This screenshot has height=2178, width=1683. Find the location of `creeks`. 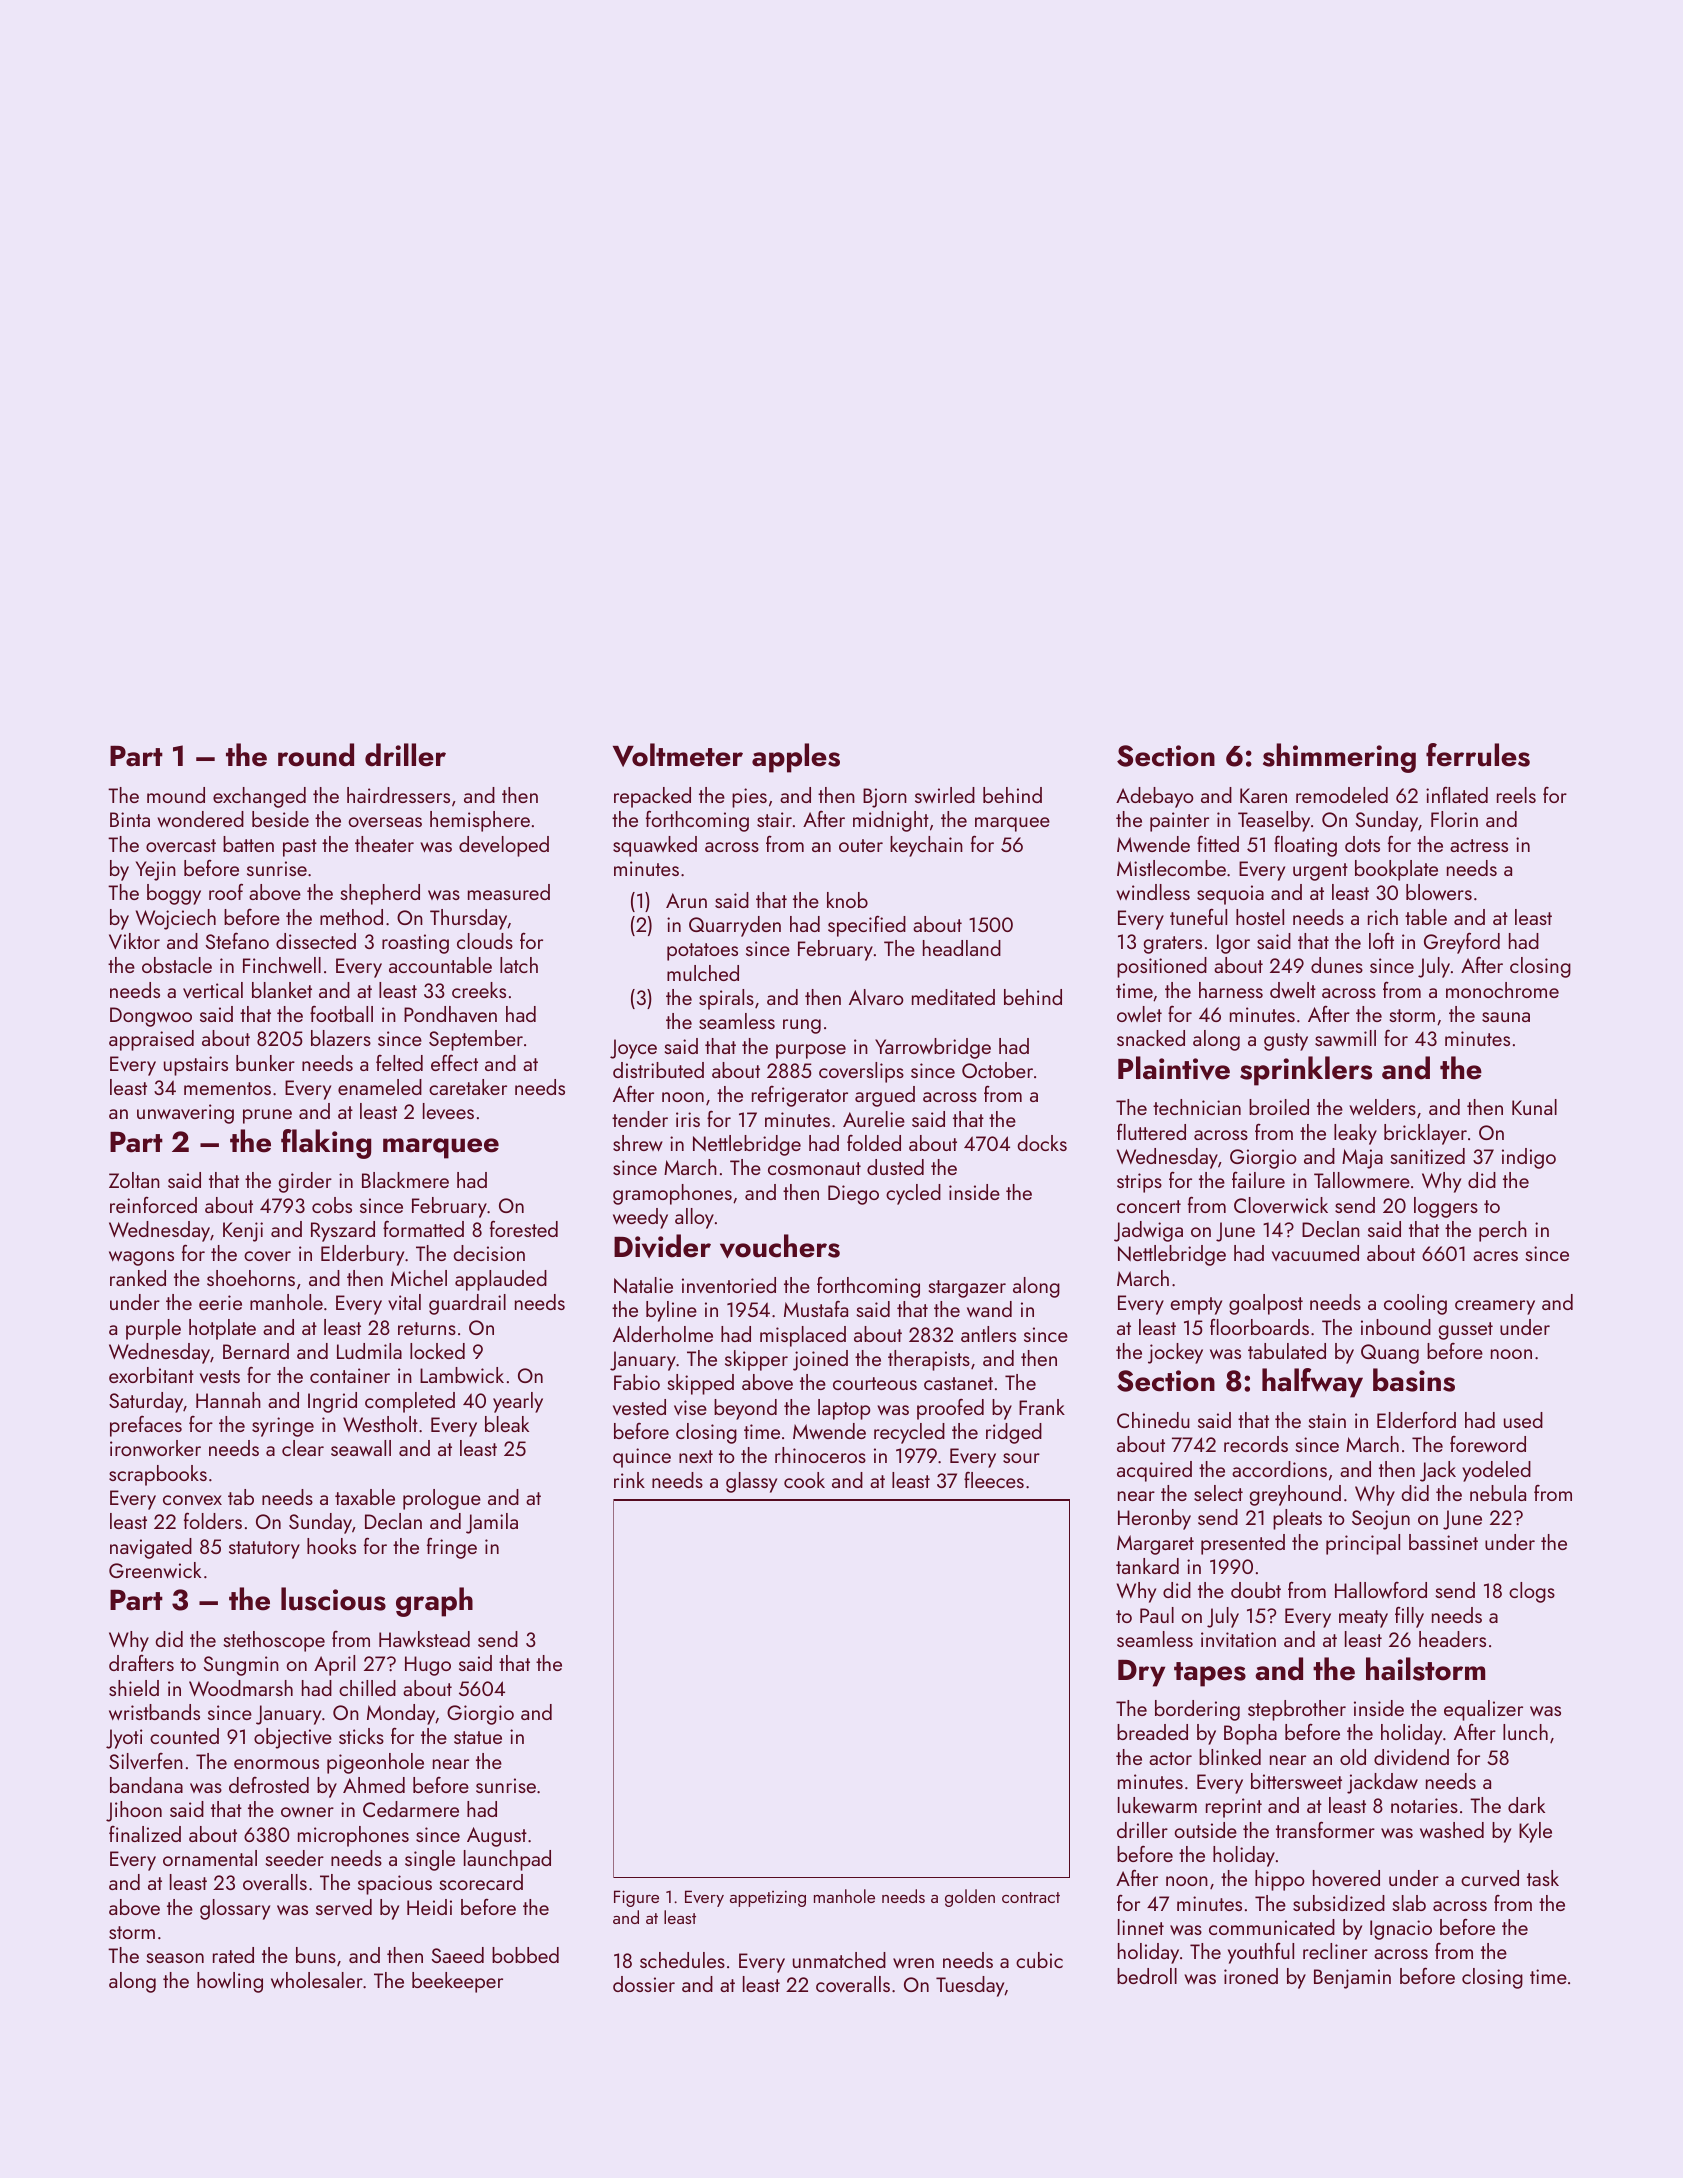

creeks is located at coordinates (479, 990).
